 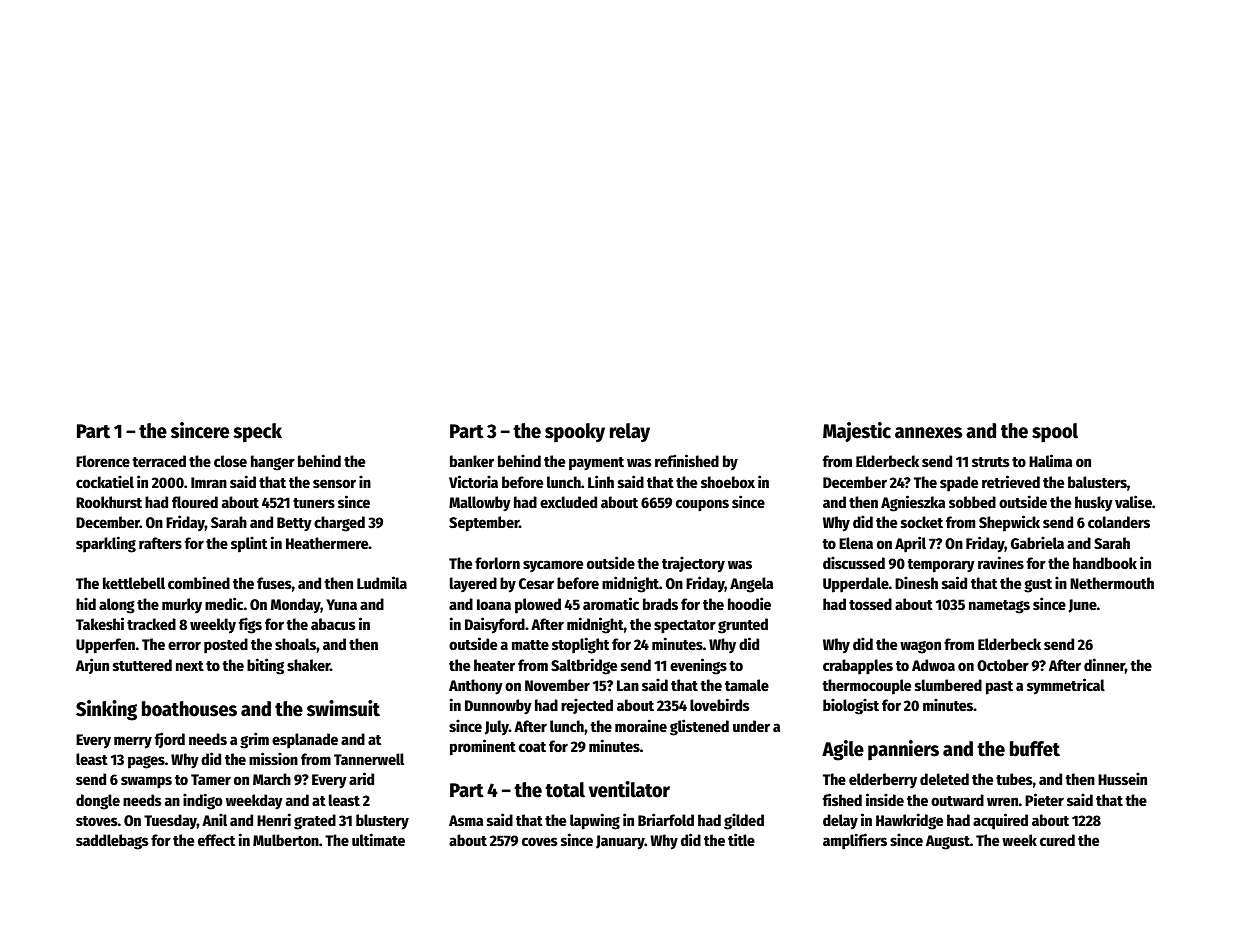 I want to click on refinished, so click(x=687, y=460).
